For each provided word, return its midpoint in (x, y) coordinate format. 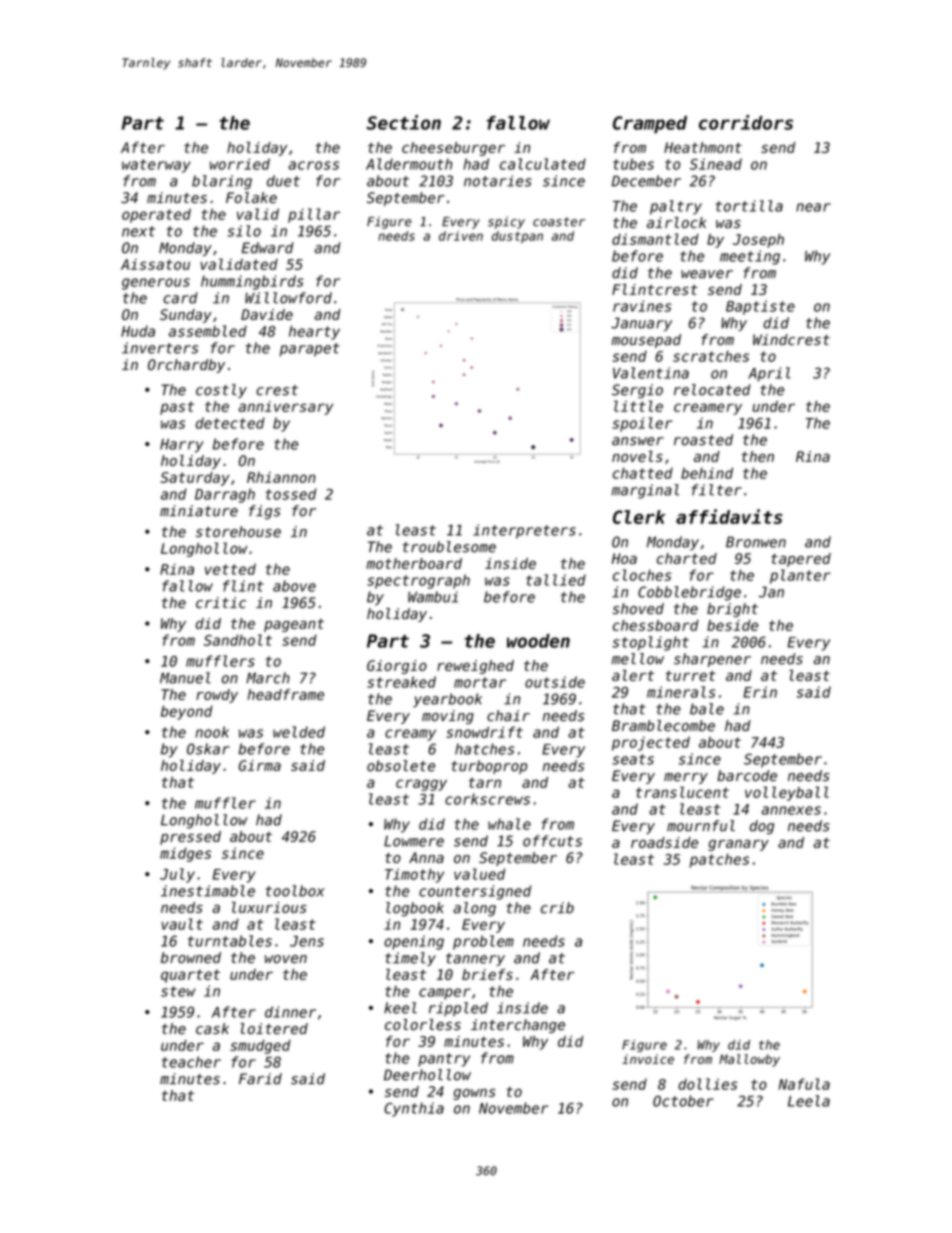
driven (461, 236)
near (813, 207)
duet (283, 181)
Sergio (637, 391)
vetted (230, 569)
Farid (260, 1079)
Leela (809, 1101)
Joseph (758, 241)
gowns (474, 1094)
